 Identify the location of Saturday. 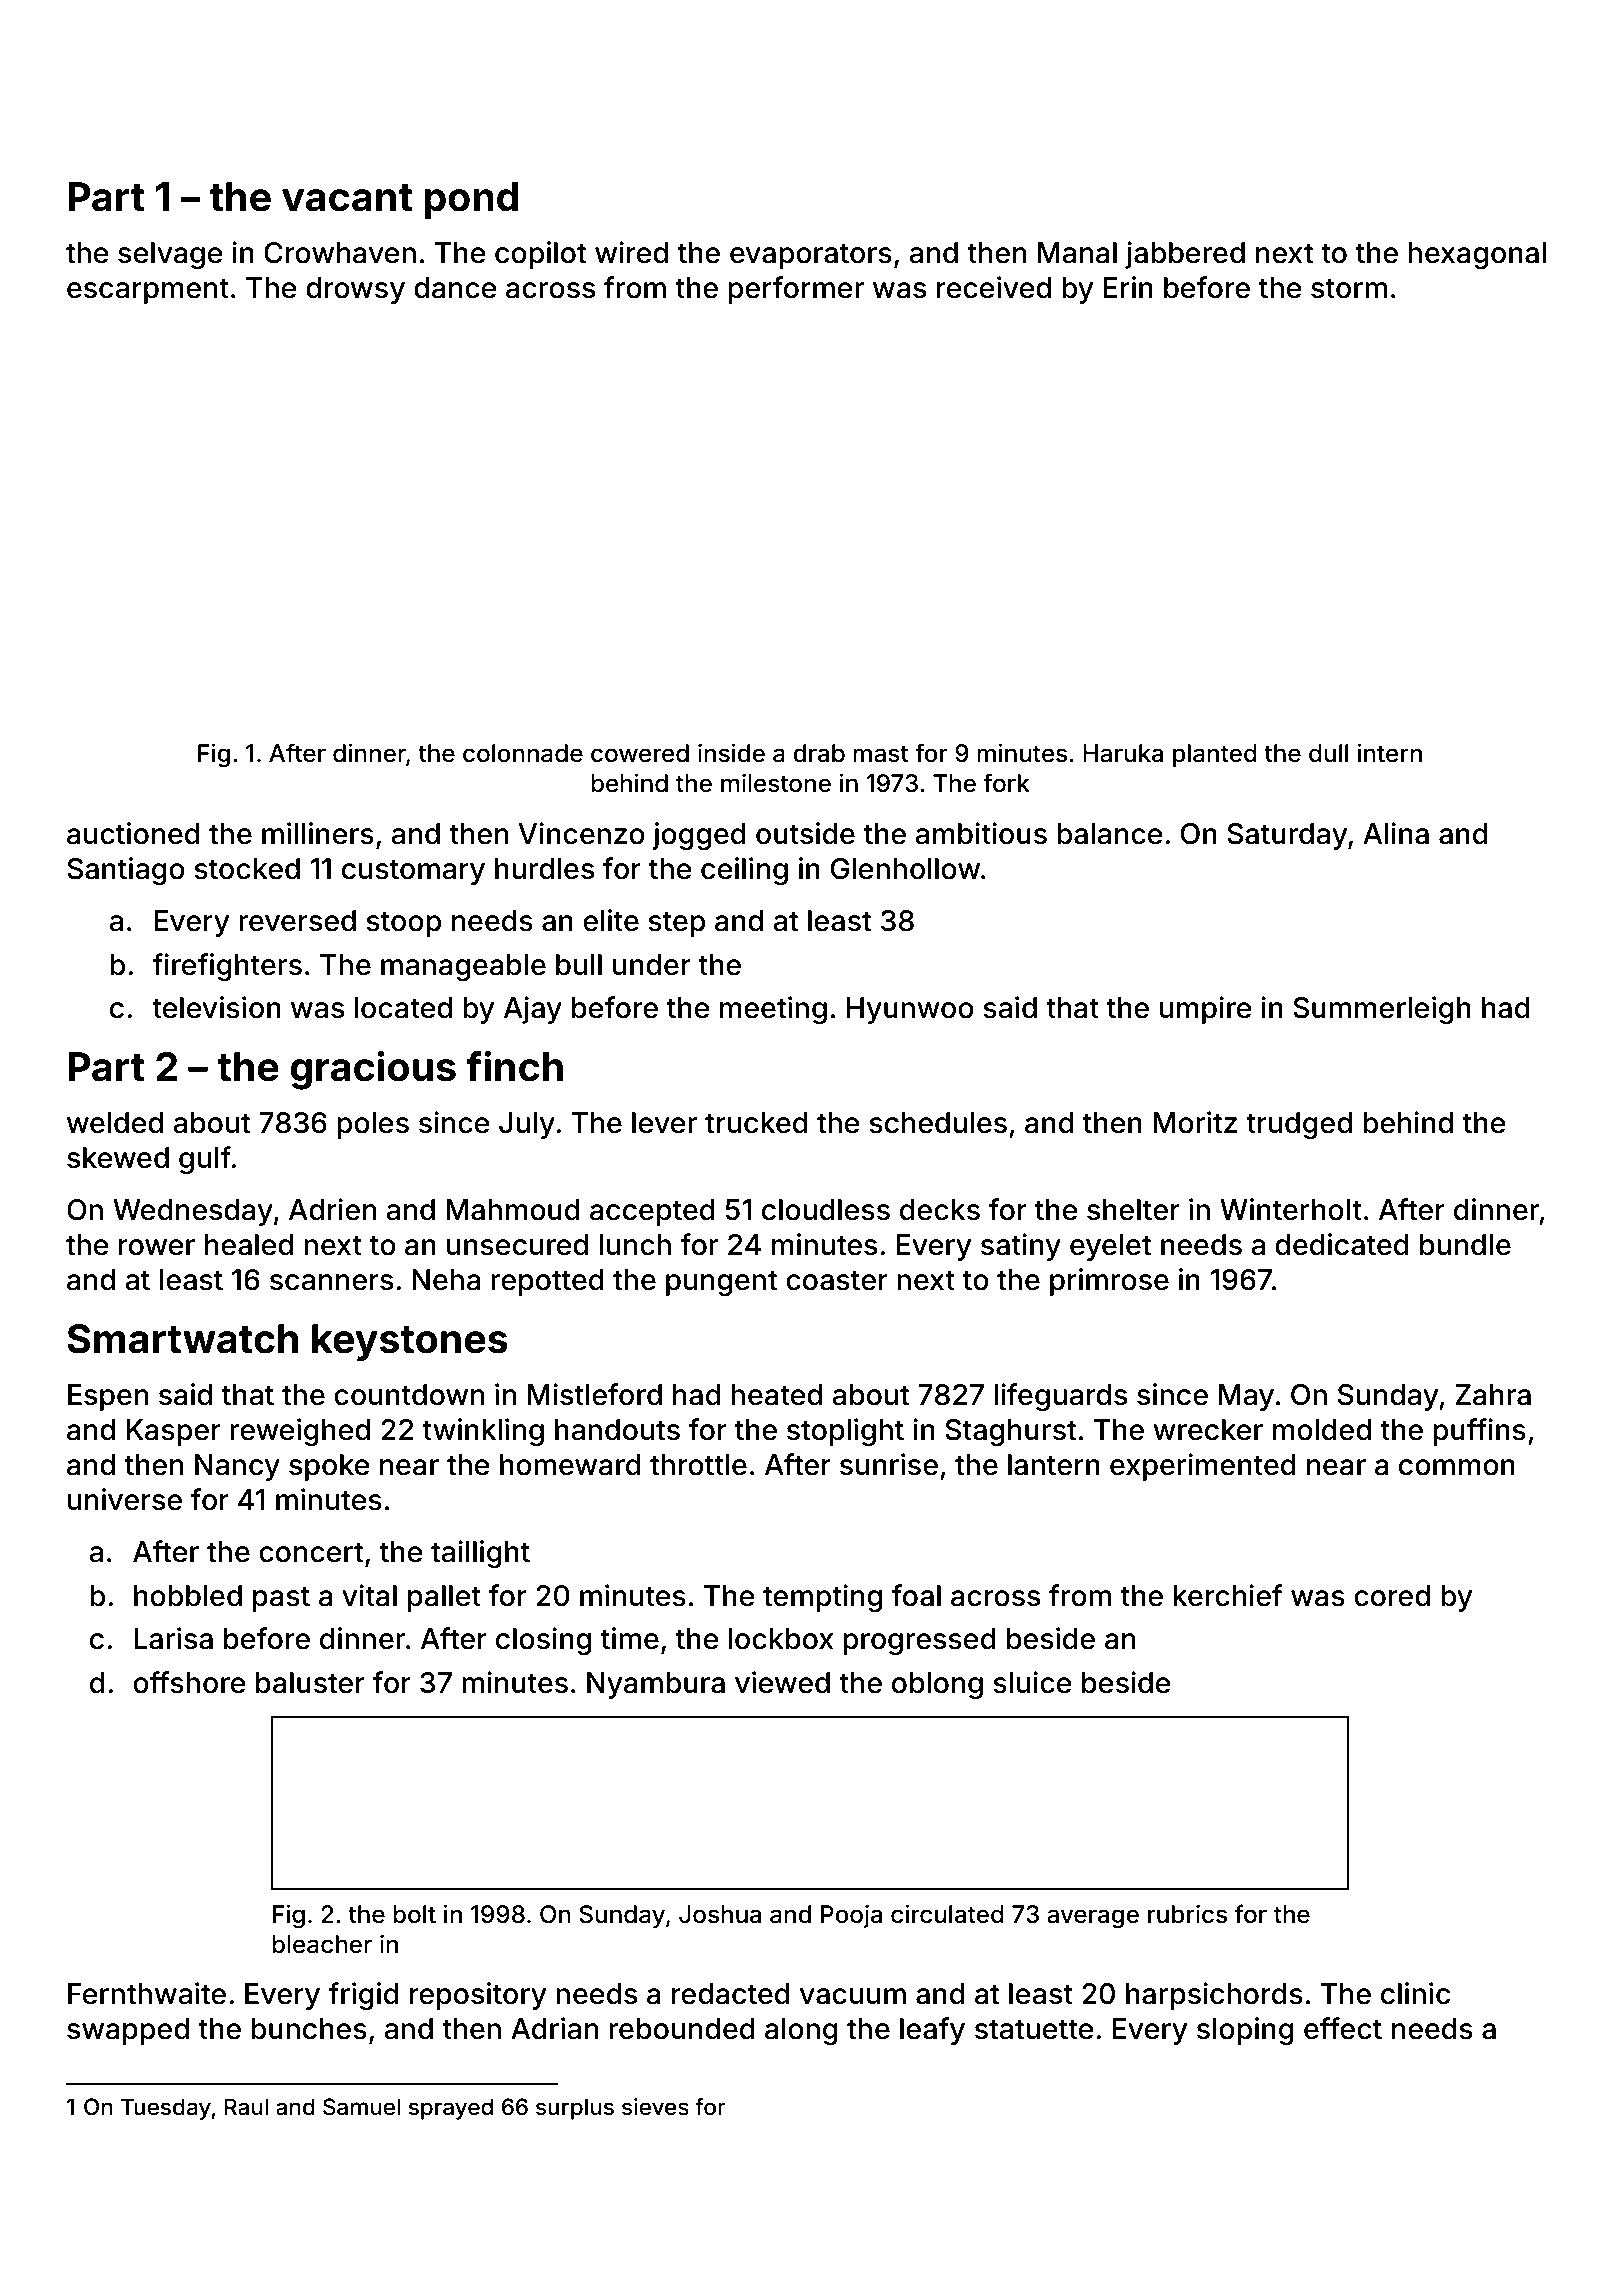
(1287, 836).
